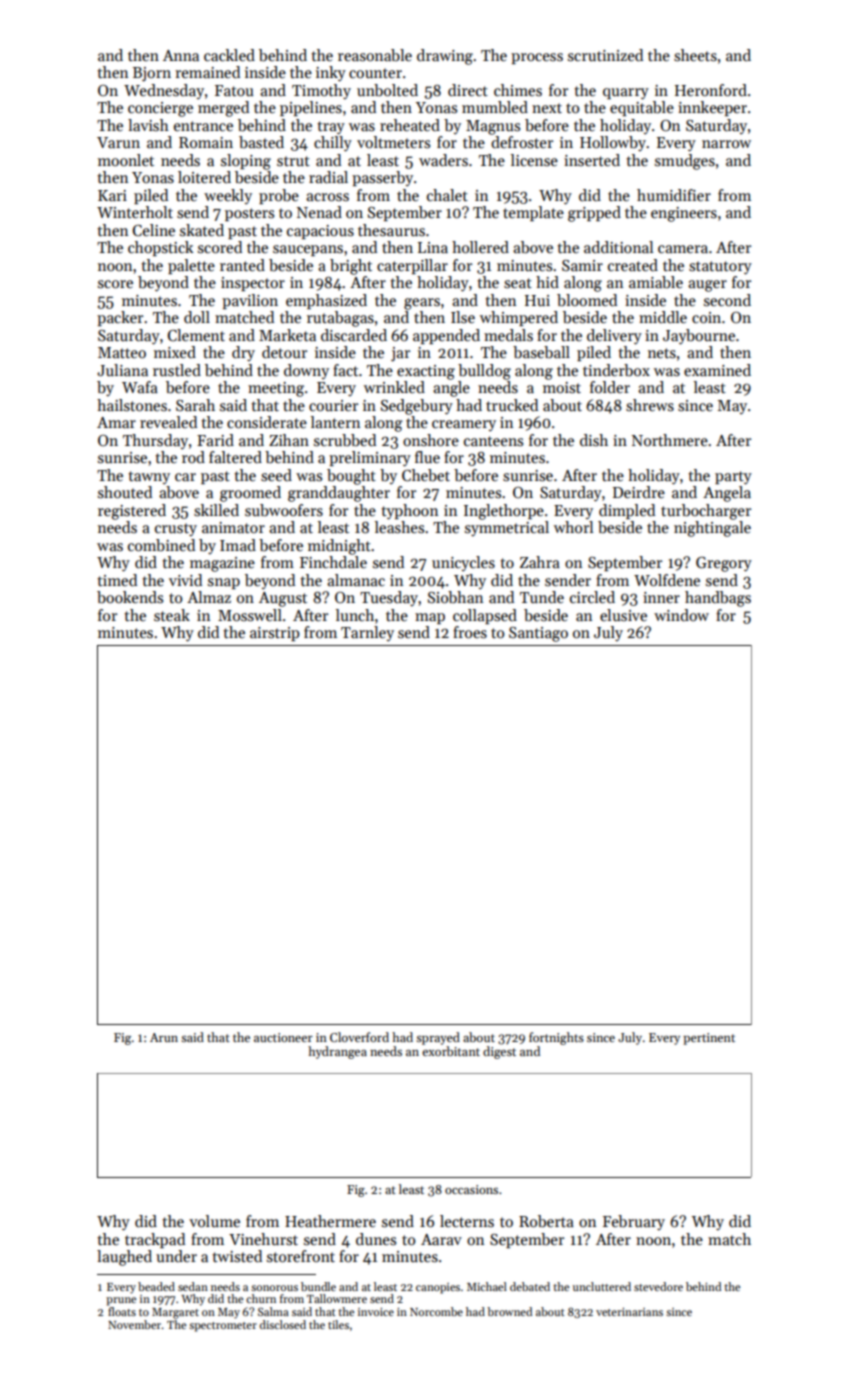  I want to click on froes, so click(470, 632).
